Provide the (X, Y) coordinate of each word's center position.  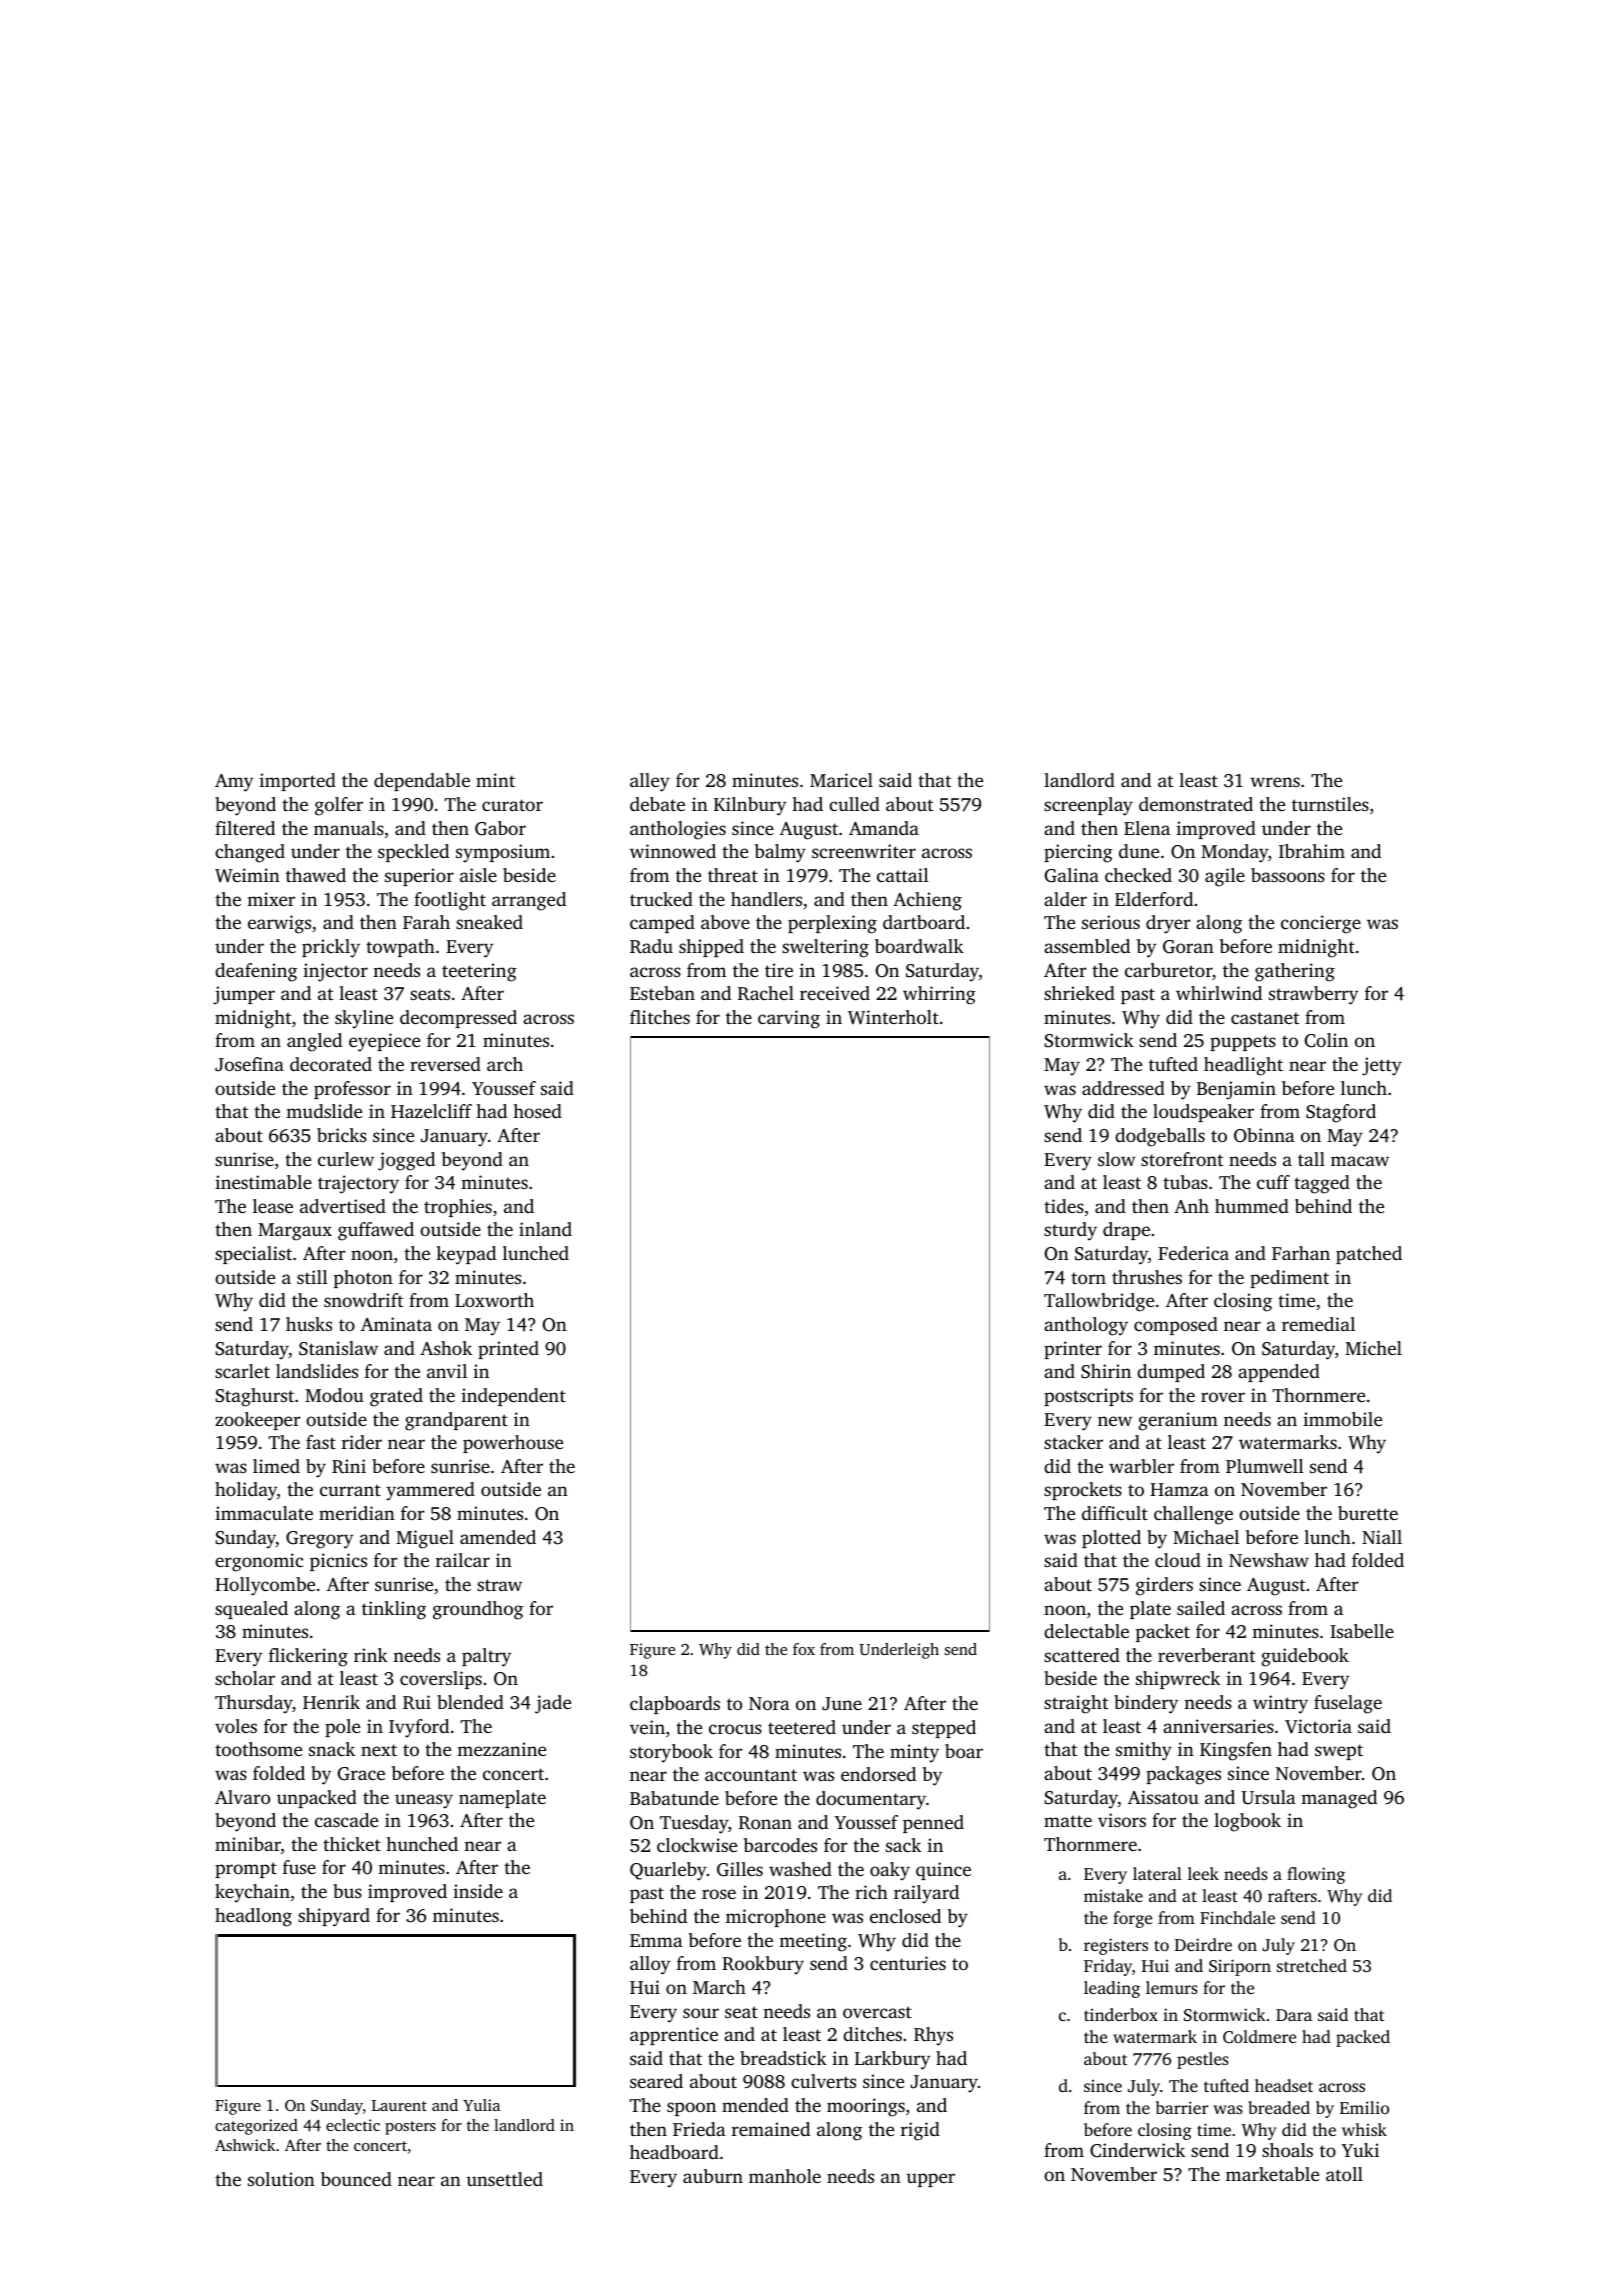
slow (1117, 1159)
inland (545, 1229)
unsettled (504, 2179)
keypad (466, 1255)
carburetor (1168, 970)
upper (930, 2180)
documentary (871, 1800)
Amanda (884, 828)
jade (553, 1704)
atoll (1344, 2174)
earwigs (279, 924)
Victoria (1318, 1726)
